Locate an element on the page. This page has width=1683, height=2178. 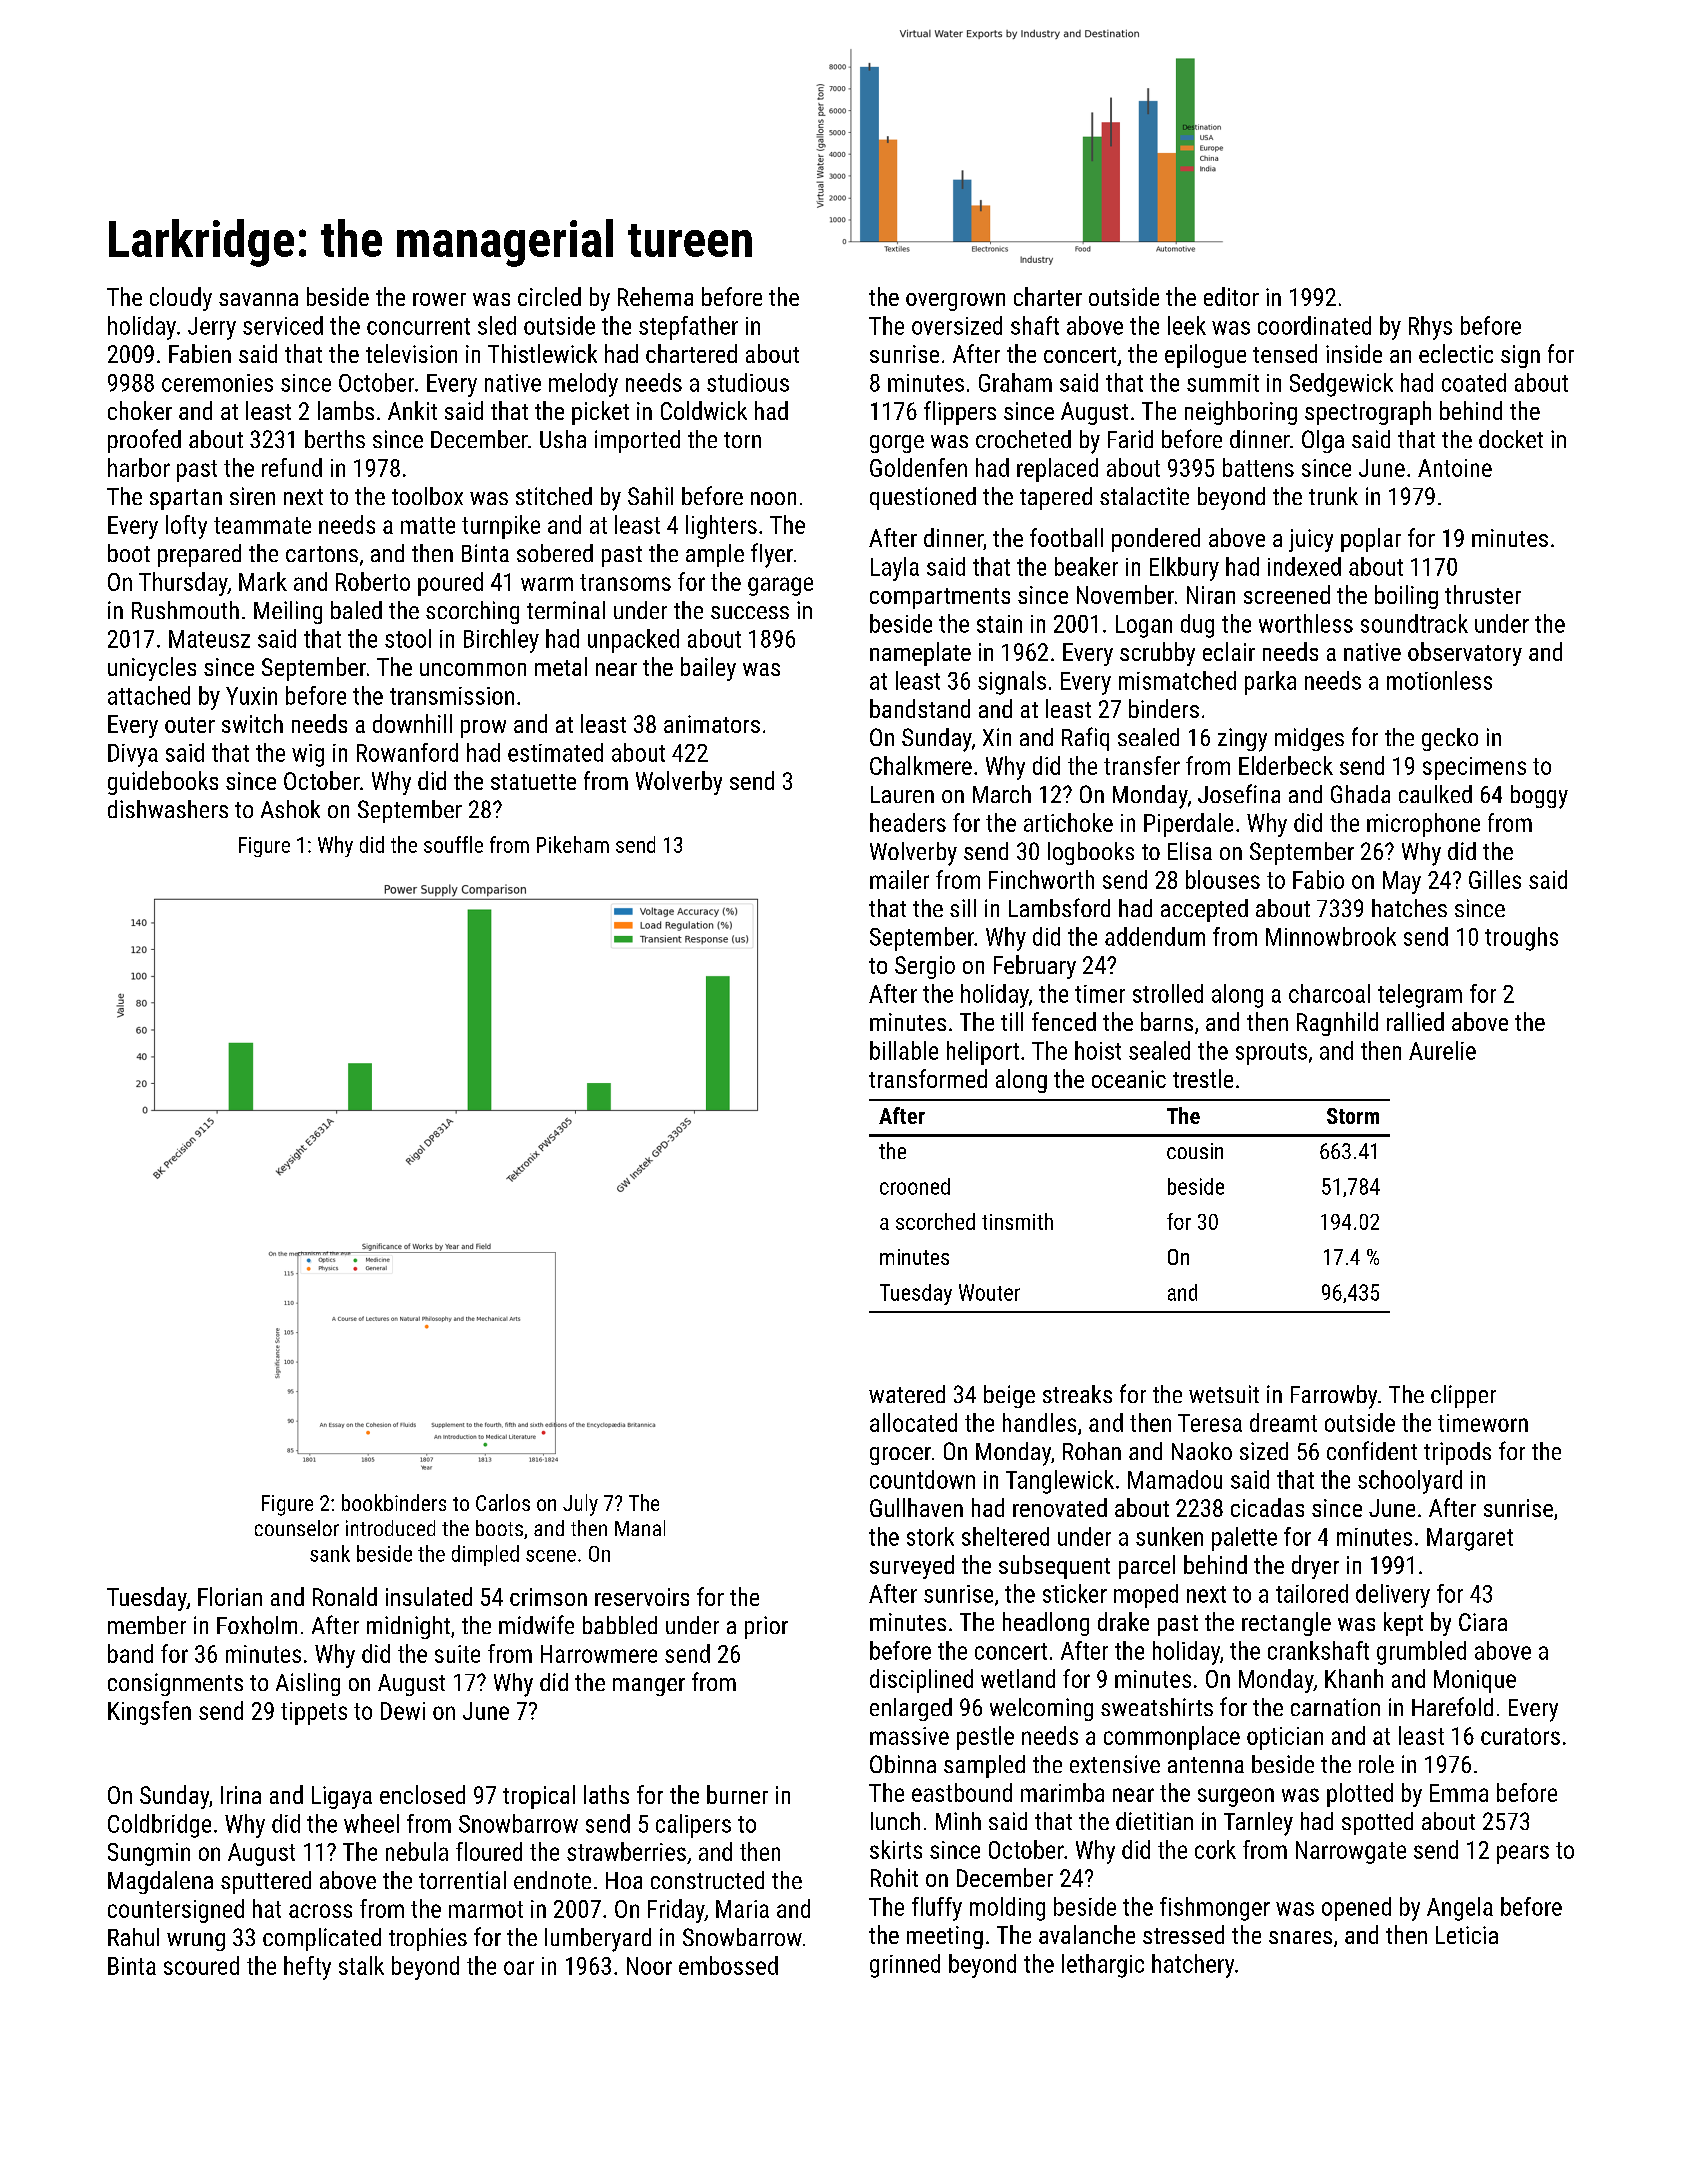
stalk is located at coordinates (361, 1965).
